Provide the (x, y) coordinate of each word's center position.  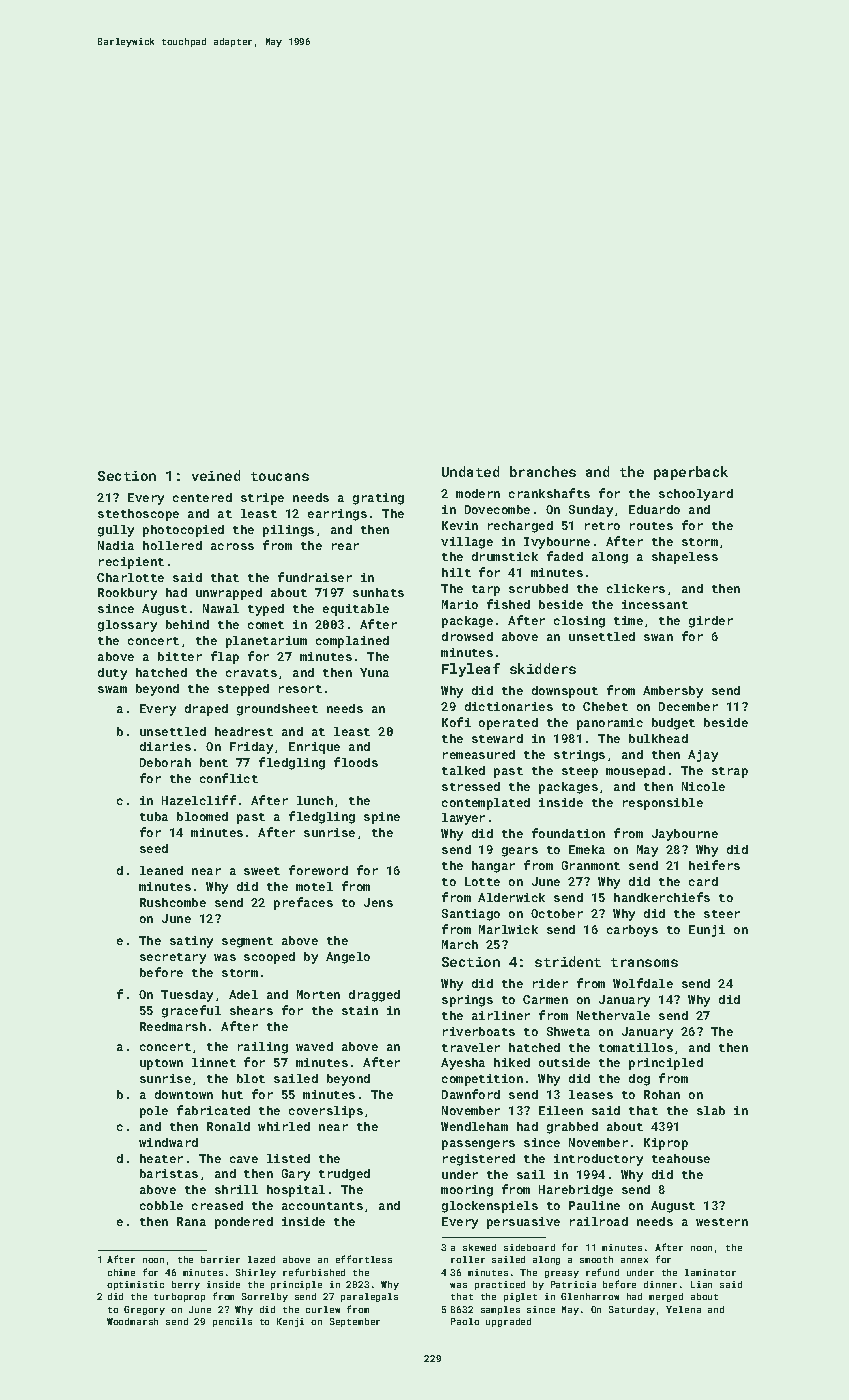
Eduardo (654, 509)
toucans (280, 476)
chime (121, 1272)
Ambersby (673, 692)
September (355, 1322)
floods (356, 762)
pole (154, 1112)
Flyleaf (471, 670)
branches (543, 471)
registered (479, 1160)
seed (154, 848)
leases (591, 1094)
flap (225, 657)
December (688, 706)
